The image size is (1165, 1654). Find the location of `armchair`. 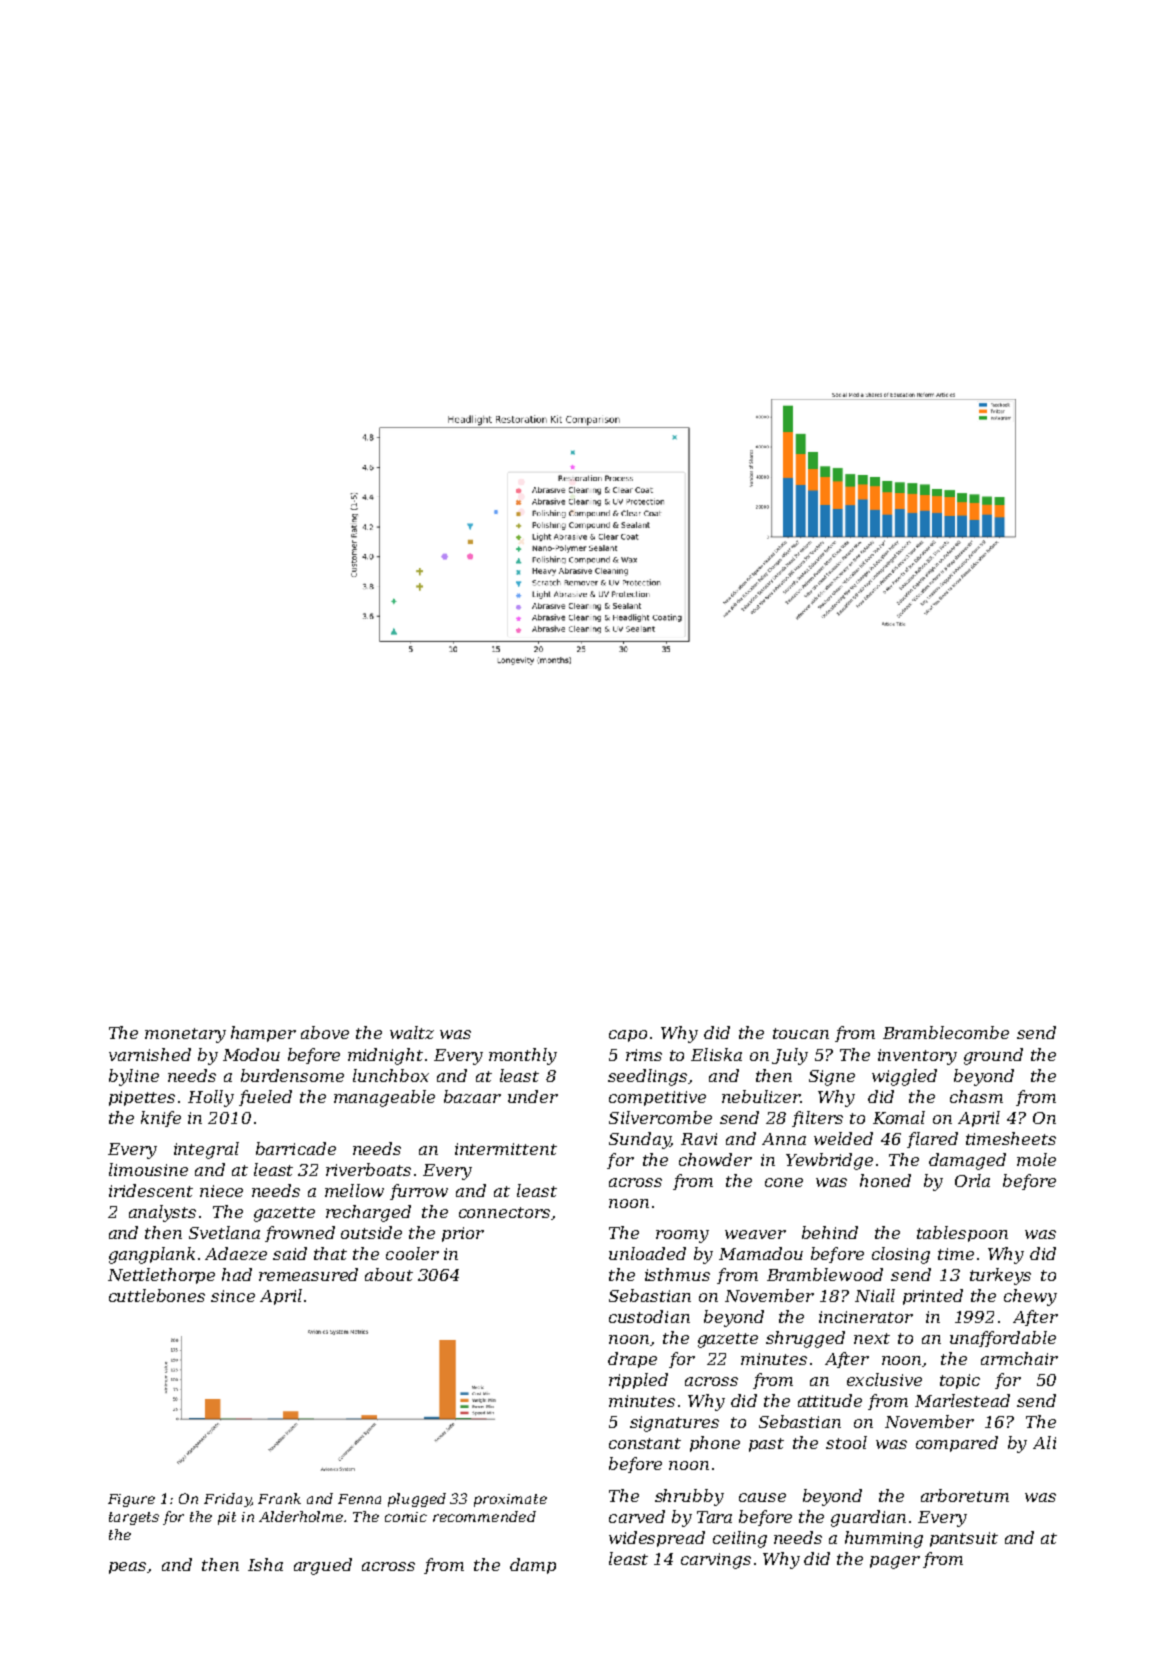

armchair is located at coordinates (1019, 1358).
